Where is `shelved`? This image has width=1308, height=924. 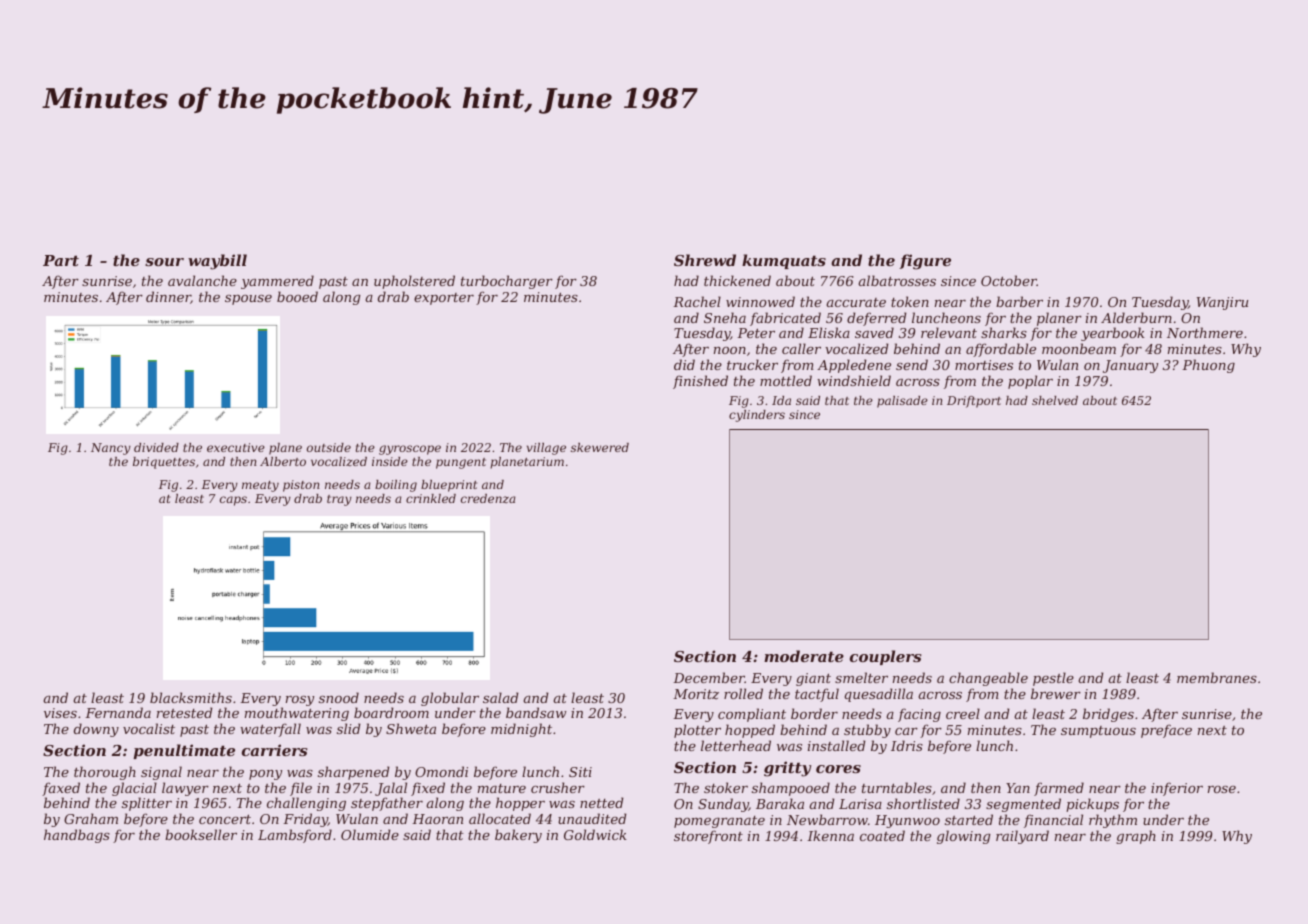
shelved is located at coordinates (1055, 400).
